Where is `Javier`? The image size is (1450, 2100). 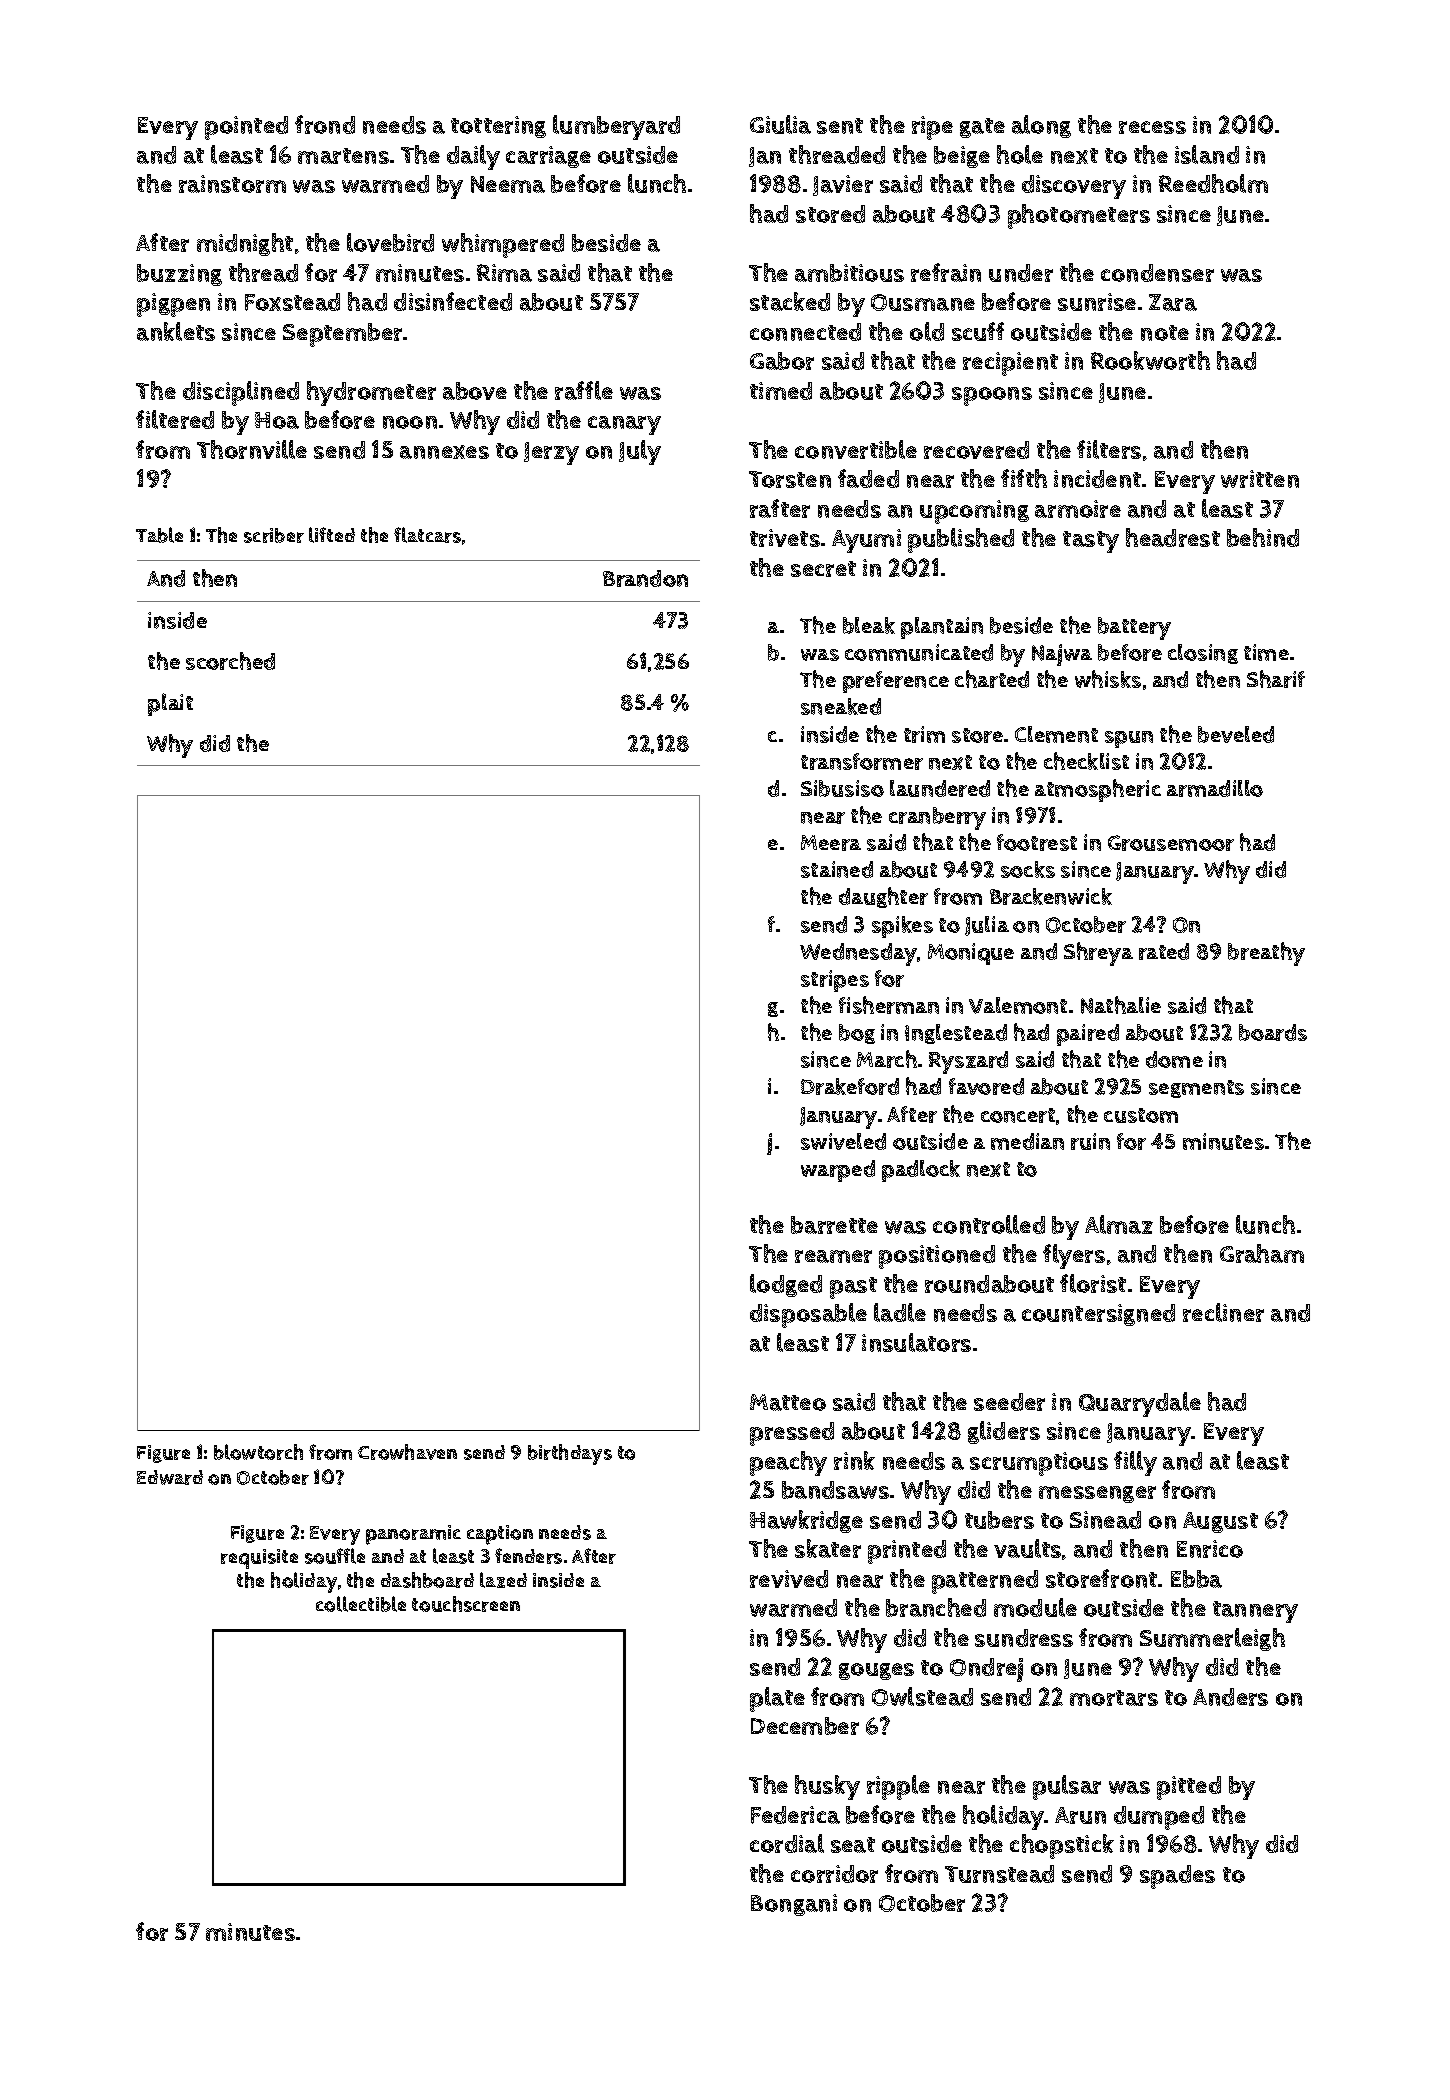
Javier is located at coordinates (843, 185).
